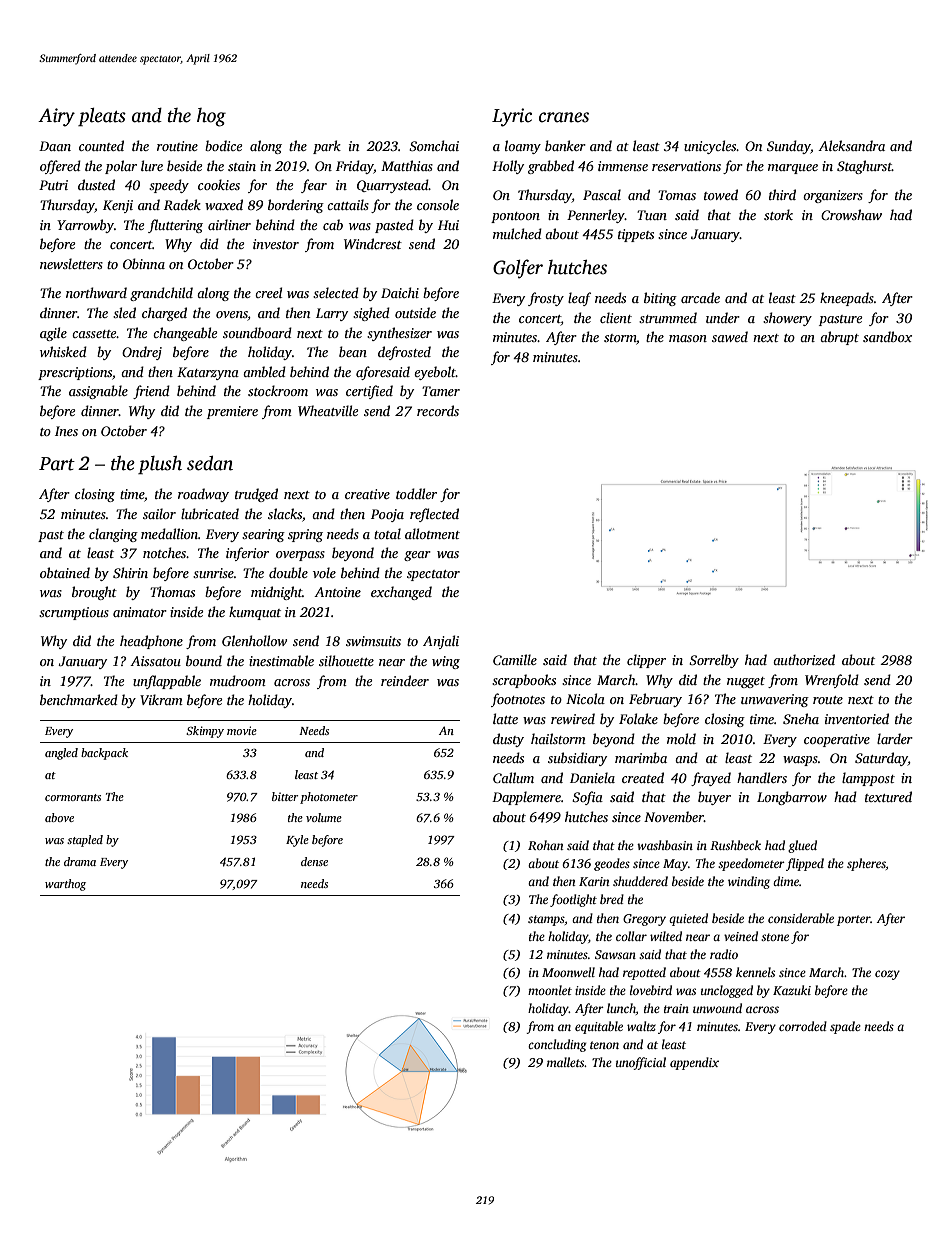 This screenshot has width=952, height=1233. I want to click on Airy, so click(56, 117).
